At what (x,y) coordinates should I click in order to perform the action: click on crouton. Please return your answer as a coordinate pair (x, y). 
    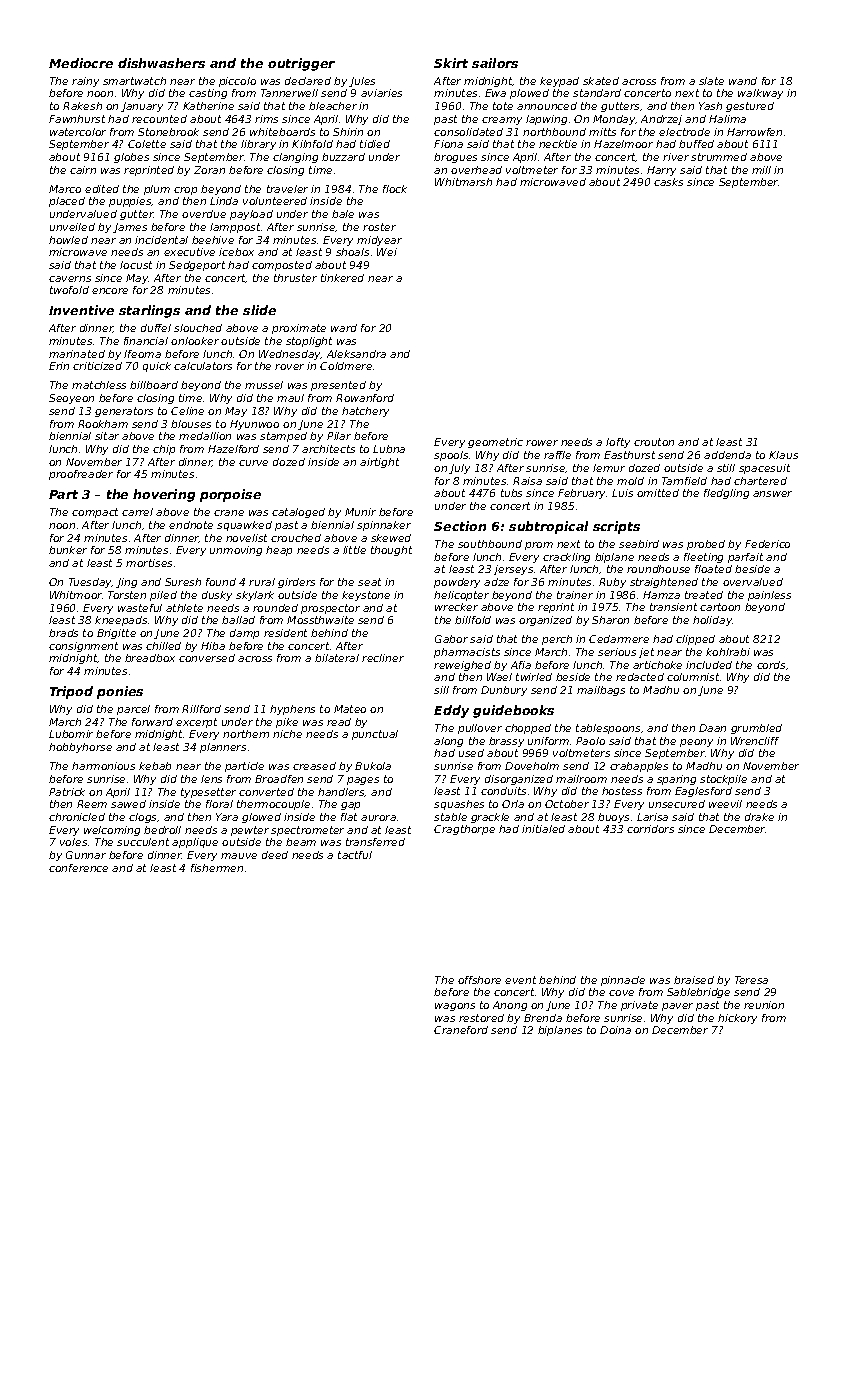
    Looking at the image, I should click on (654, 442).
